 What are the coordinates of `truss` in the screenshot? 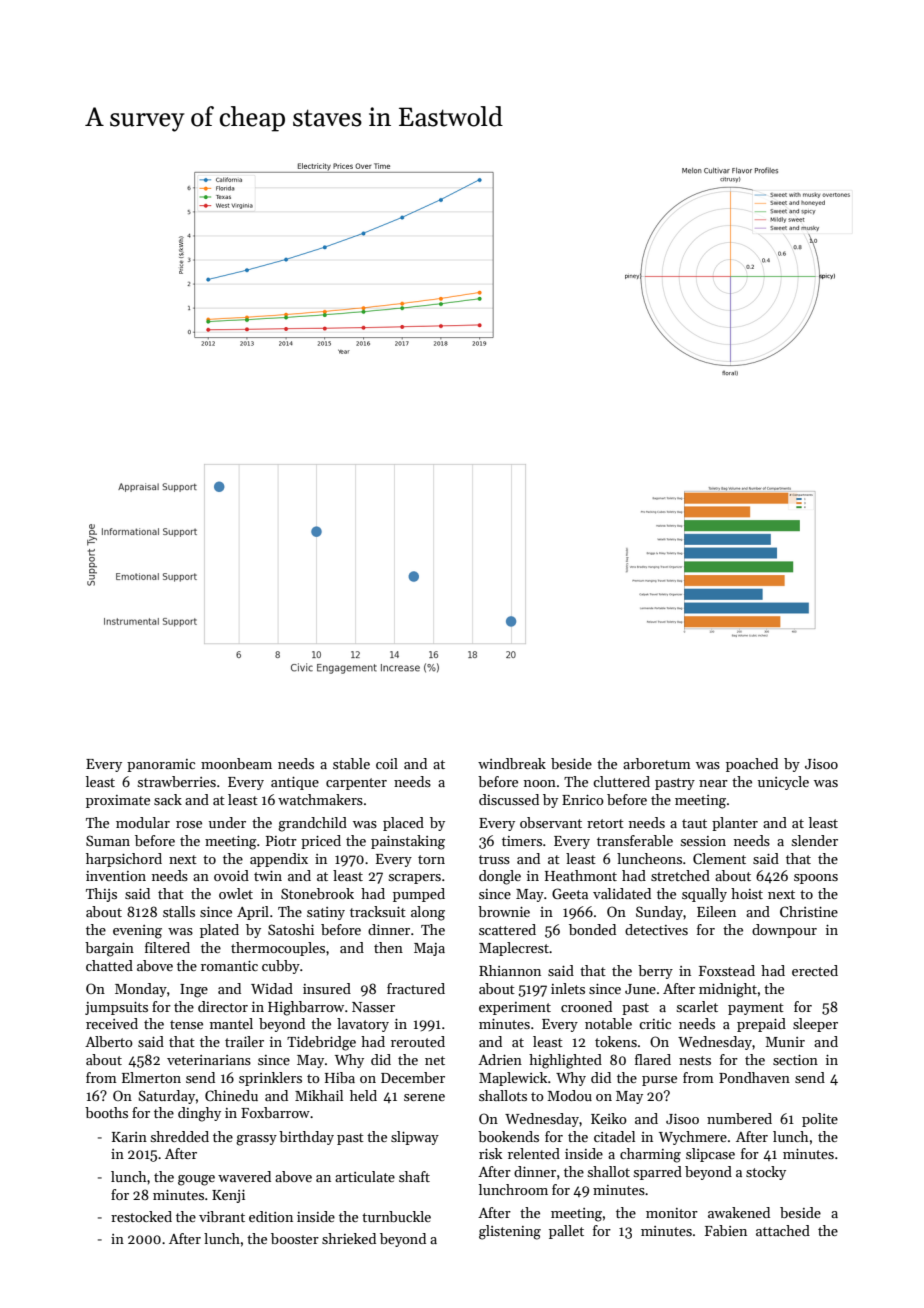 It's located at (494, 859).
